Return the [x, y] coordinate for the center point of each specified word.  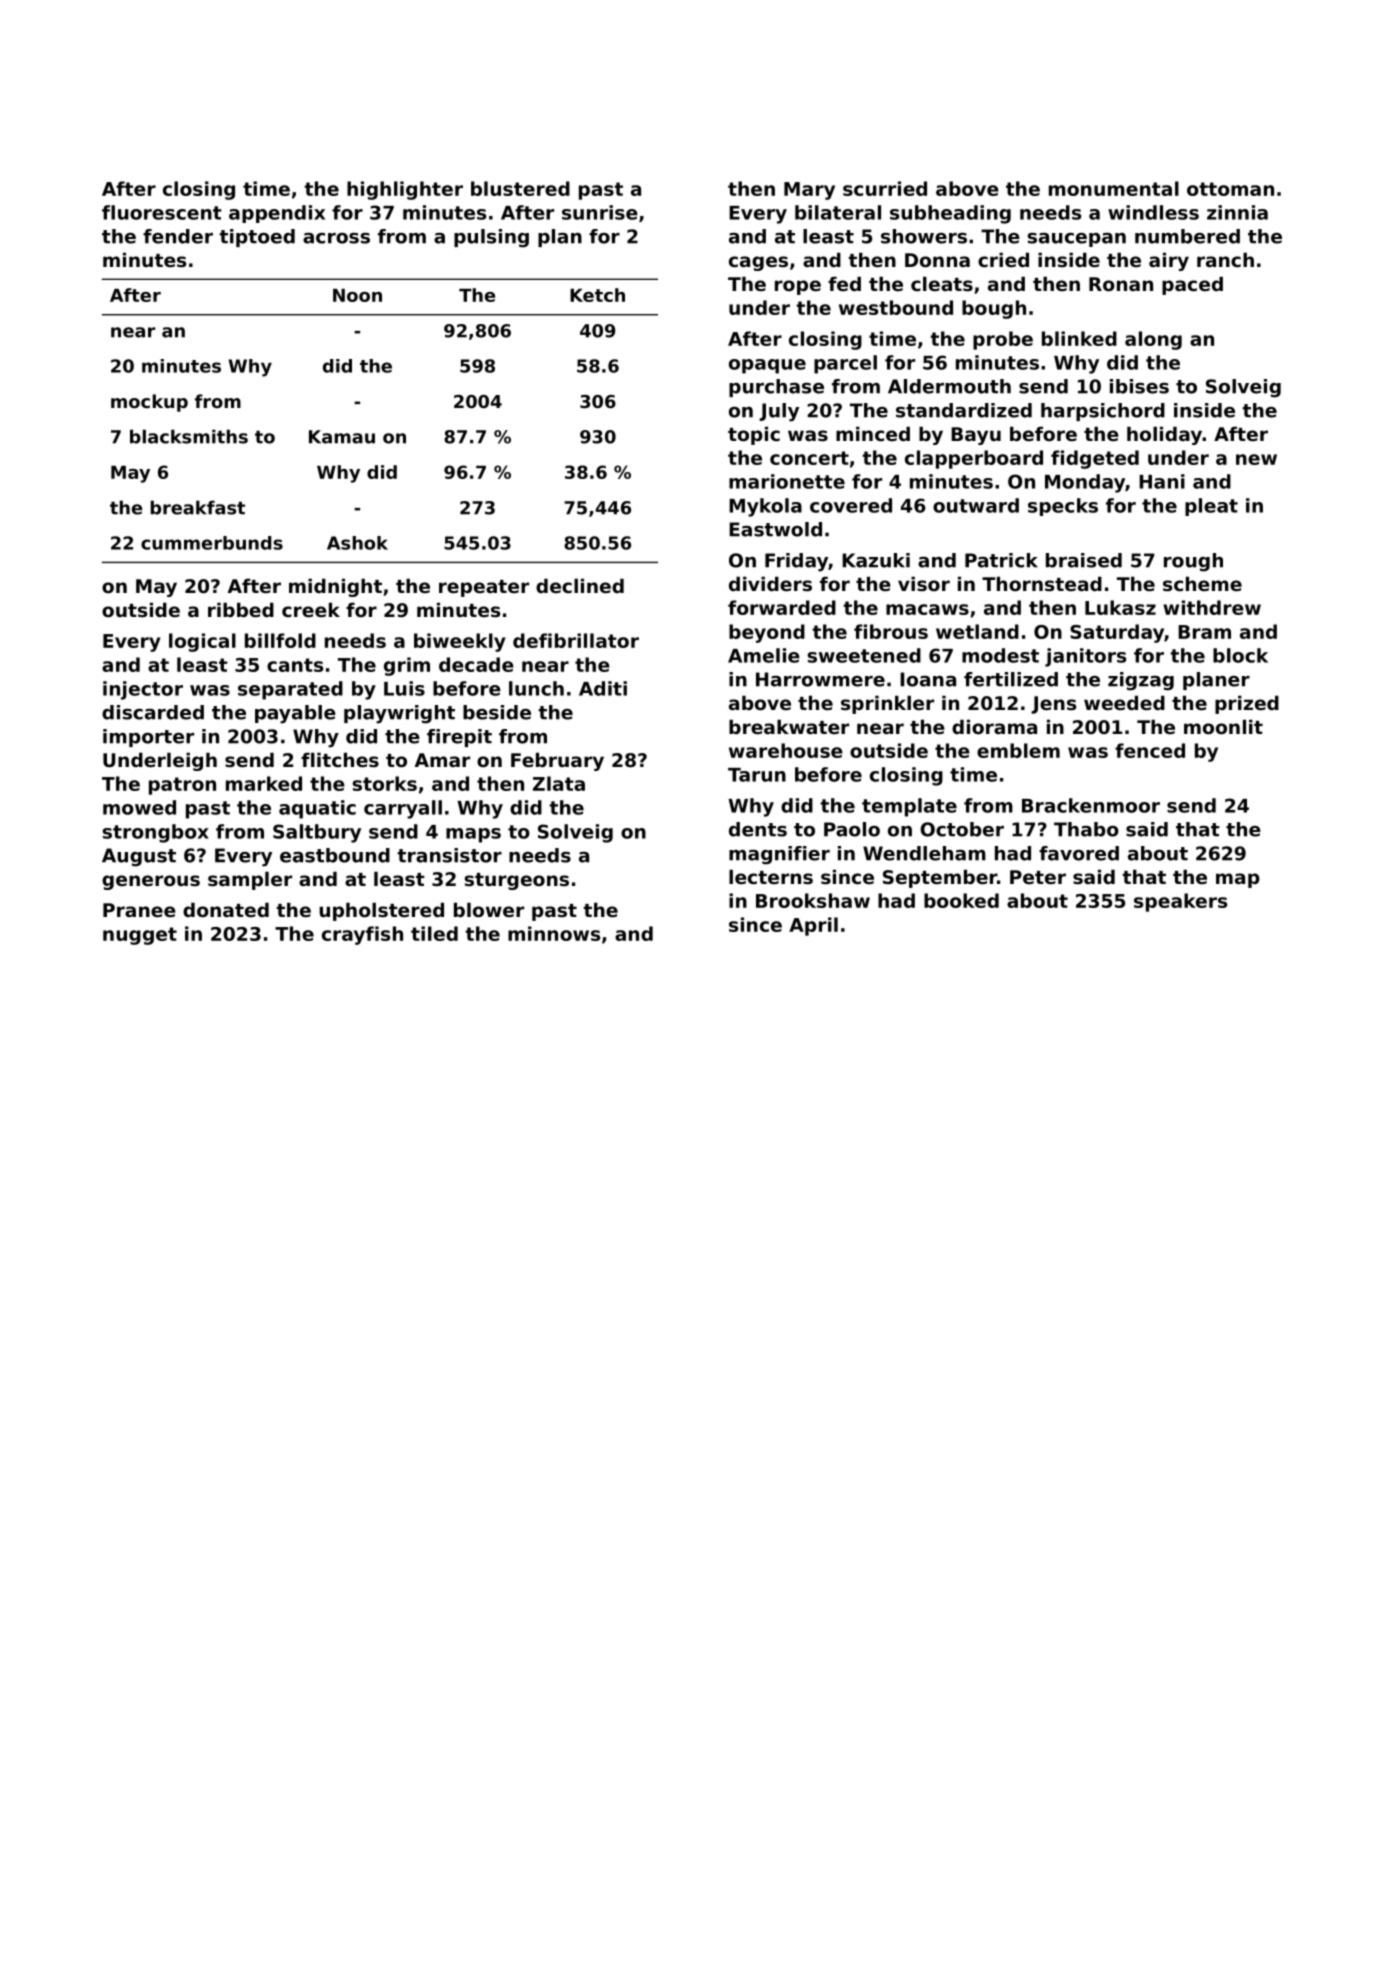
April [813, 926]
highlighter [405, 190]
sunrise [600, 212]
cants [295, 665]
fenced [1150, 750]
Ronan [1121, 284]
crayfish [362, 935]
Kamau [342, 437]
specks [1063, 507]
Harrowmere [820, 679]
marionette [787, 481]
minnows [554, 933]
